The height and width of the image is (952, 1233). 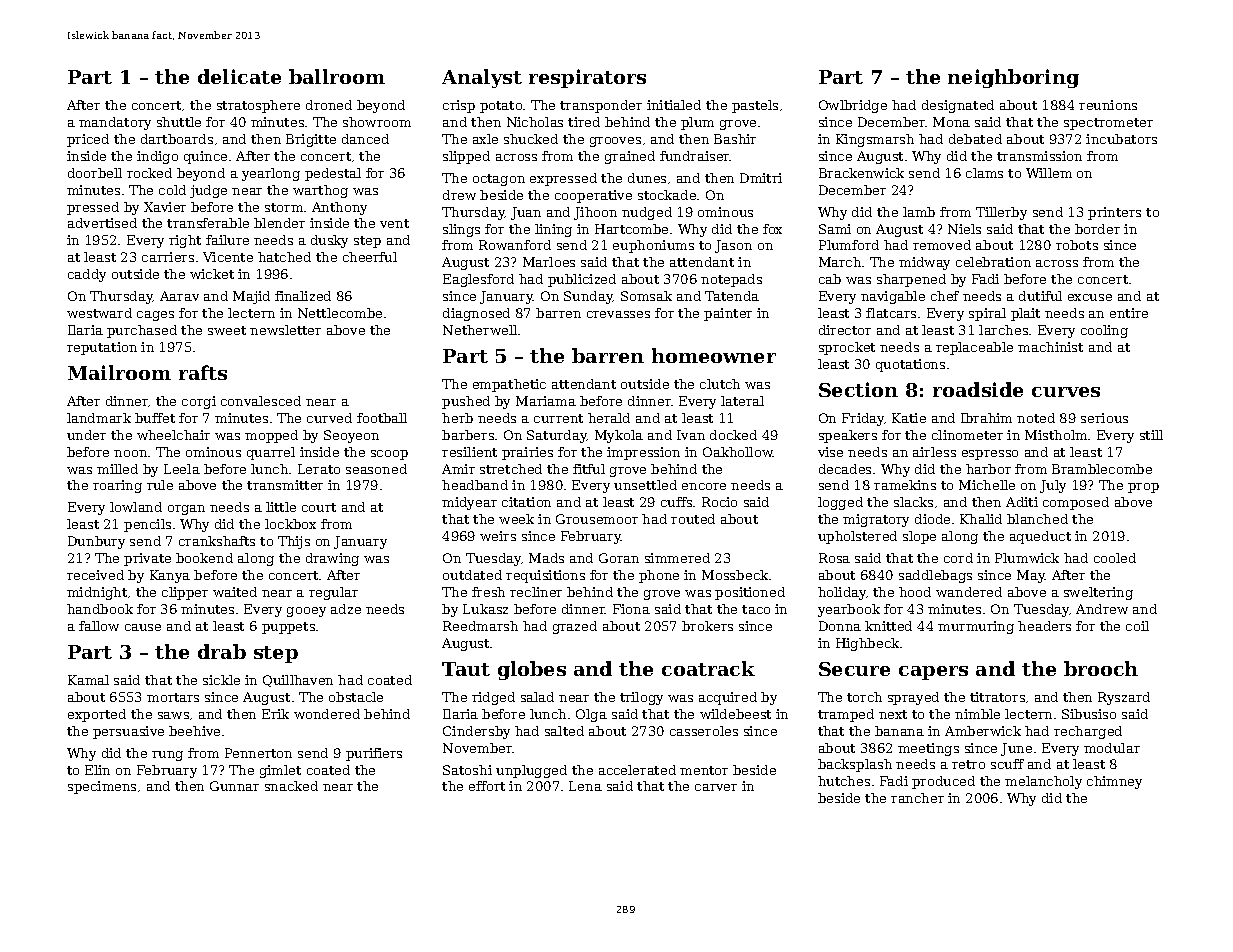 What do you see at coordinates (587, 78) in the image?
I see `respirators` at bounding box center [587, 78].
